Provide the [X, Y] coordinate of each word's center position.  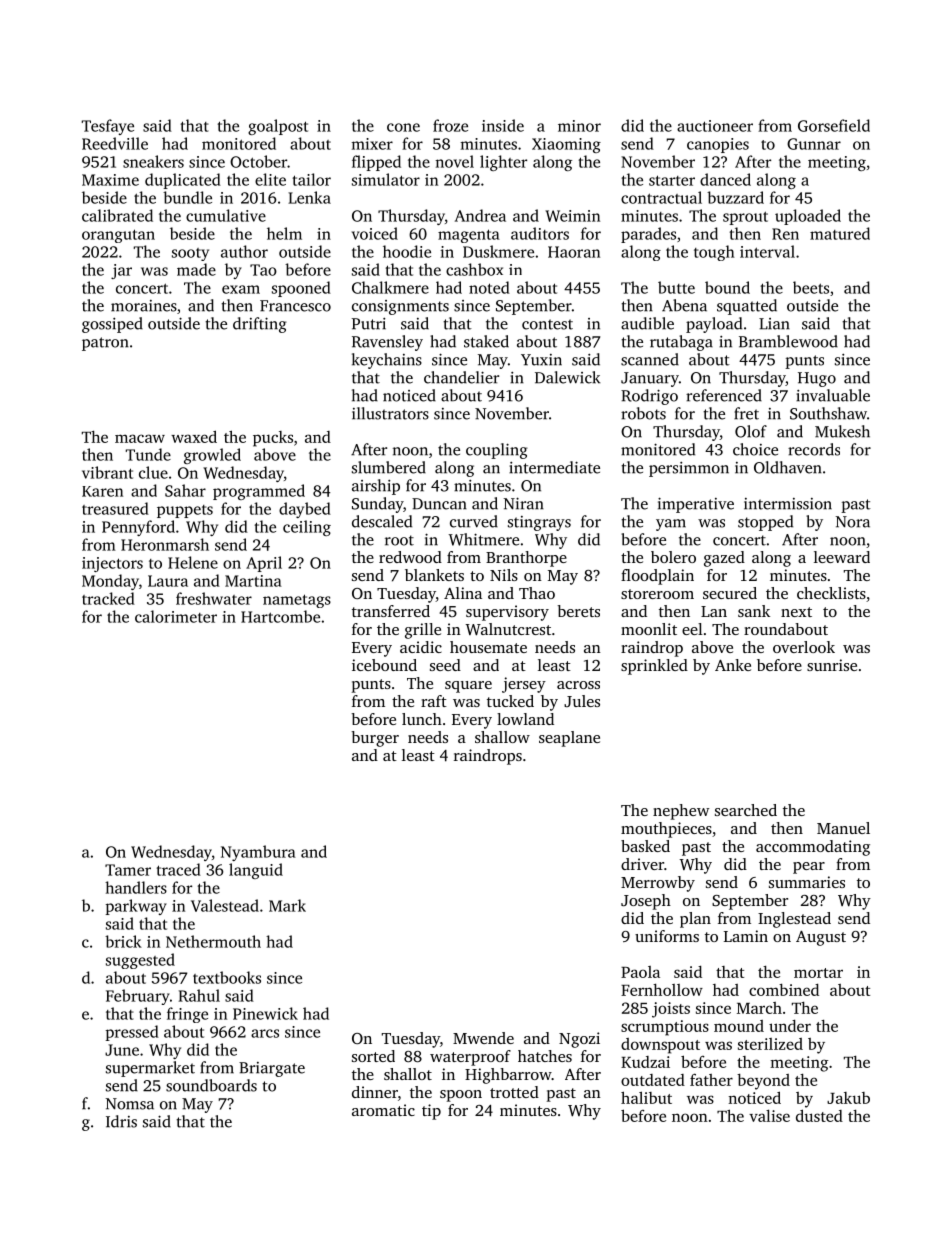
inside [503, 125]
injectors [112, 564]
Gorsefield [834, 125]
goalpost [278, 127]
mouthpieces [666, 830]
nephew [681, 812]
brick [123, 941]
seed [445, 665]
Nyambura [258, 853]
